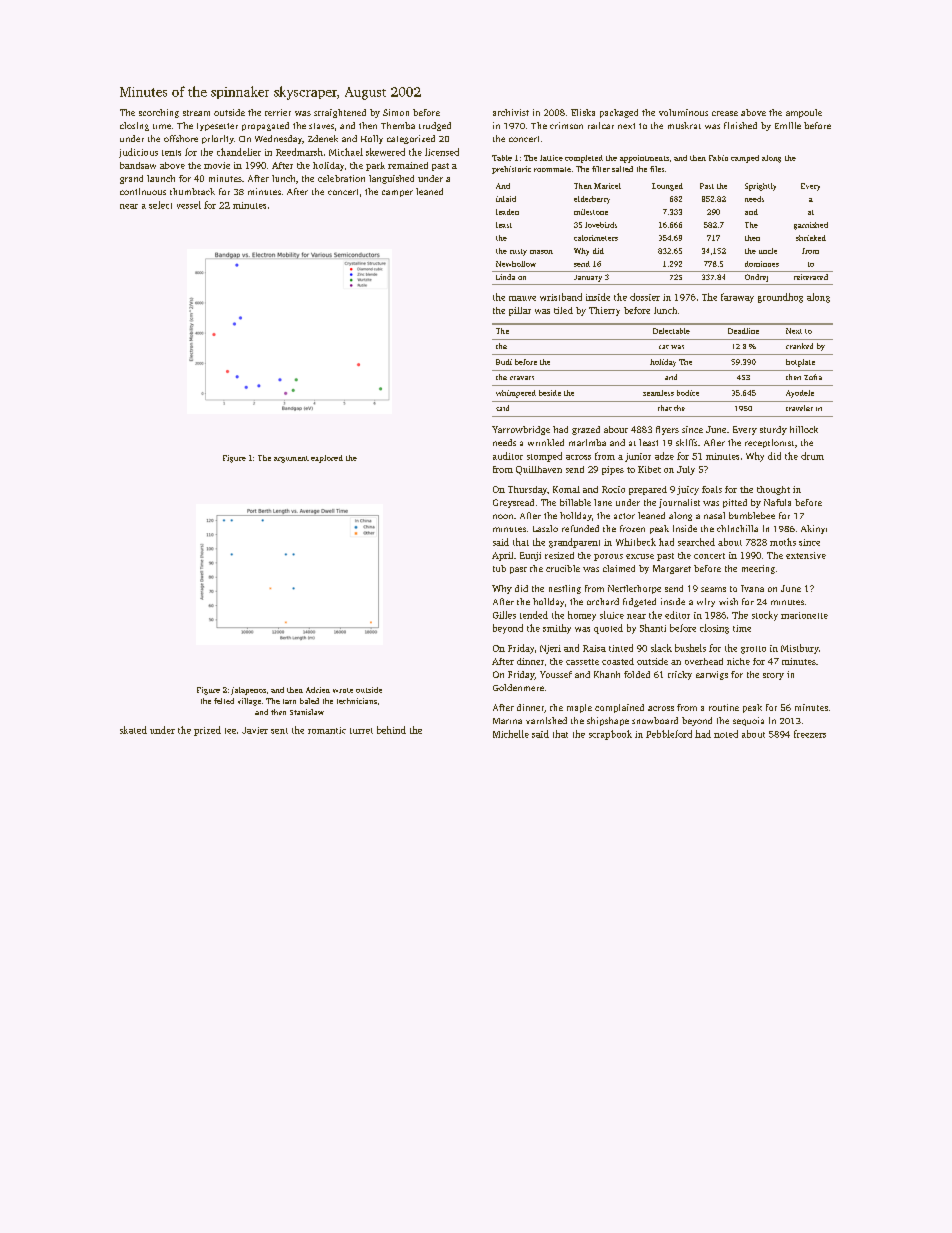 Image resolution: width=952 pixels, height=1233 pixels. What do you see at coordinates (343, 690) in the document?
I see `wrote` at bounding box center [343, 690].
